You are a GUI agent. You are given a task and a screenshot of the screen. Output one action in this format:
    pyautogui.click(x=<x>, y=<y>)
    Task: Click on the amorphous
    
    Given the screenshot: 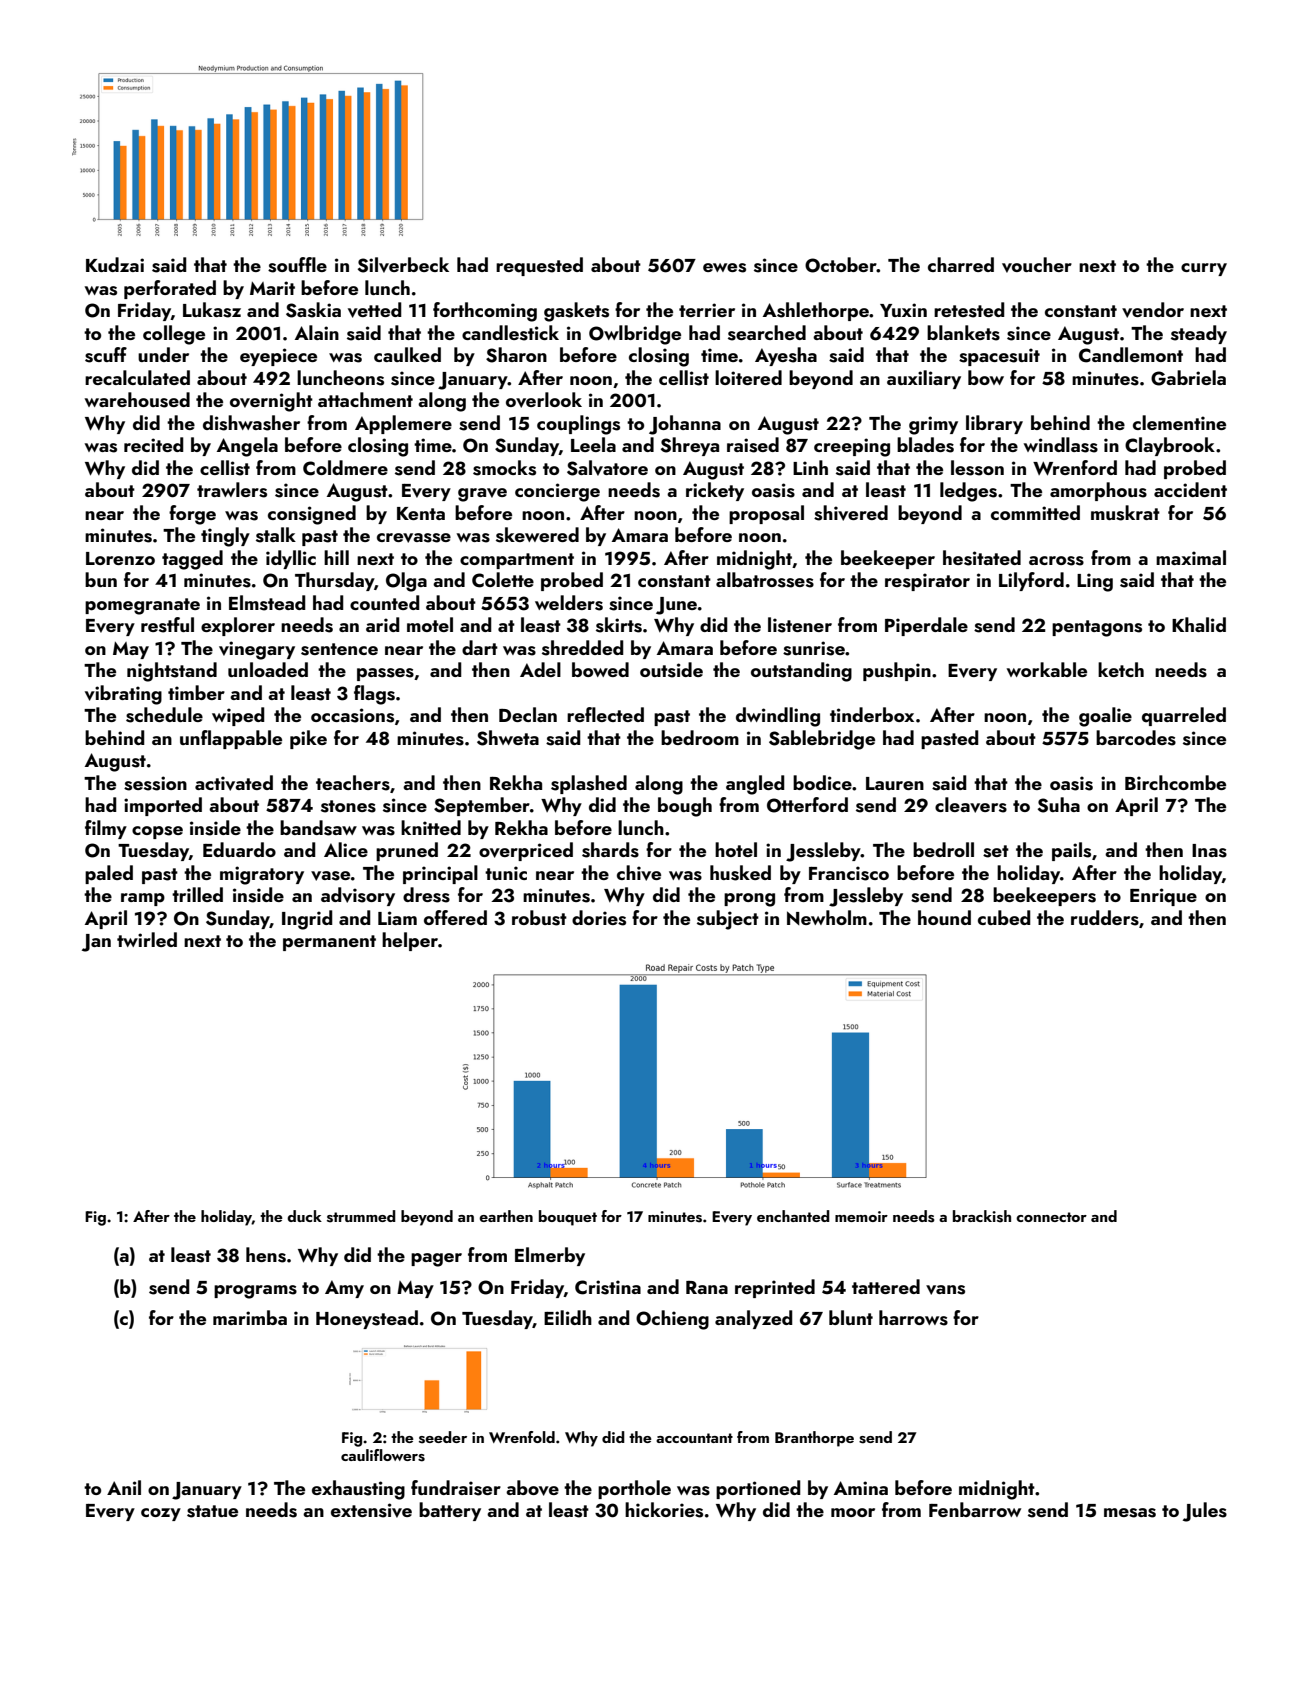 What is the action you would take?
    pyautogui.click(x=1098, y=491)
